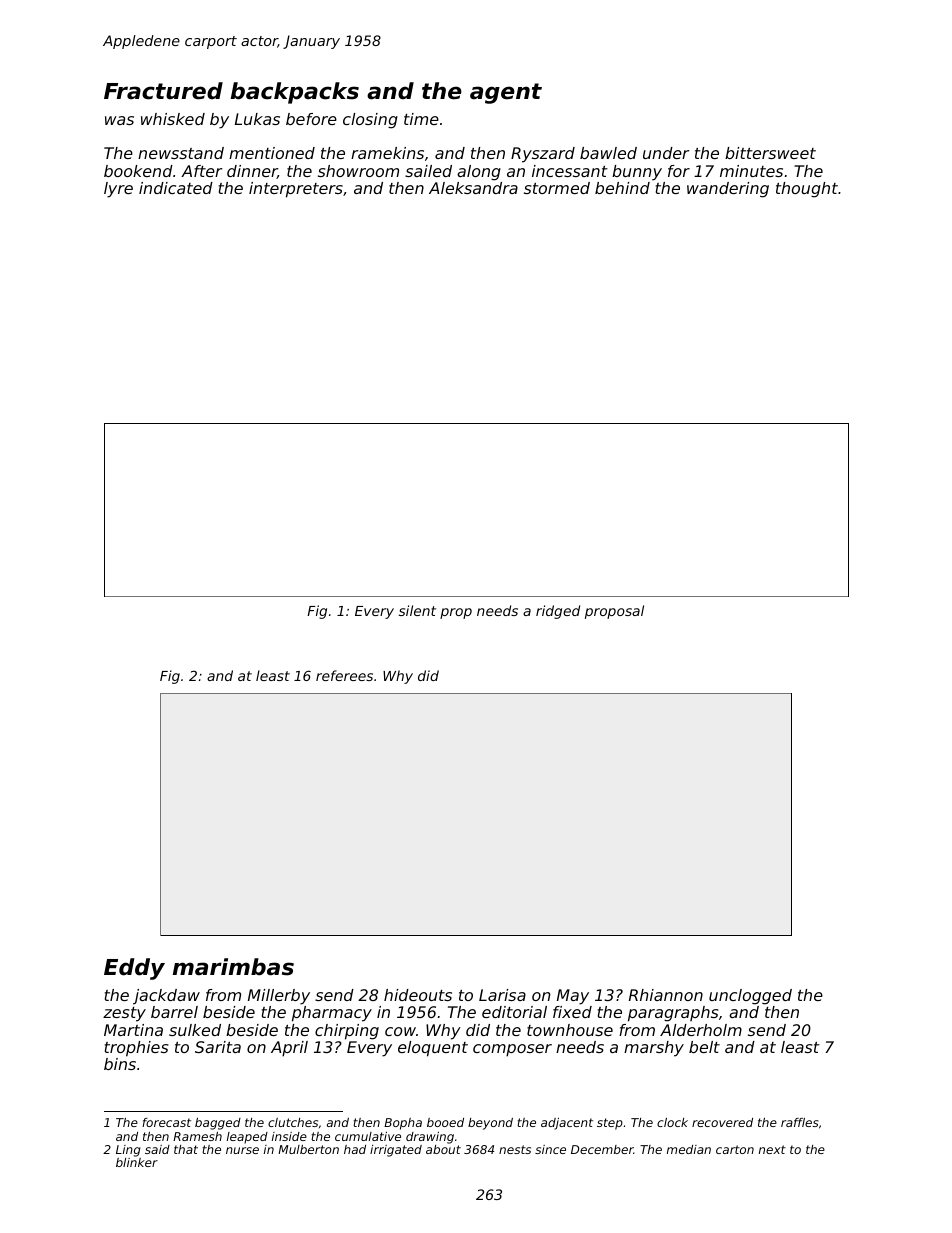 The image size is (952, 1233). I want to click on bittersweet, so click(770, 153).
